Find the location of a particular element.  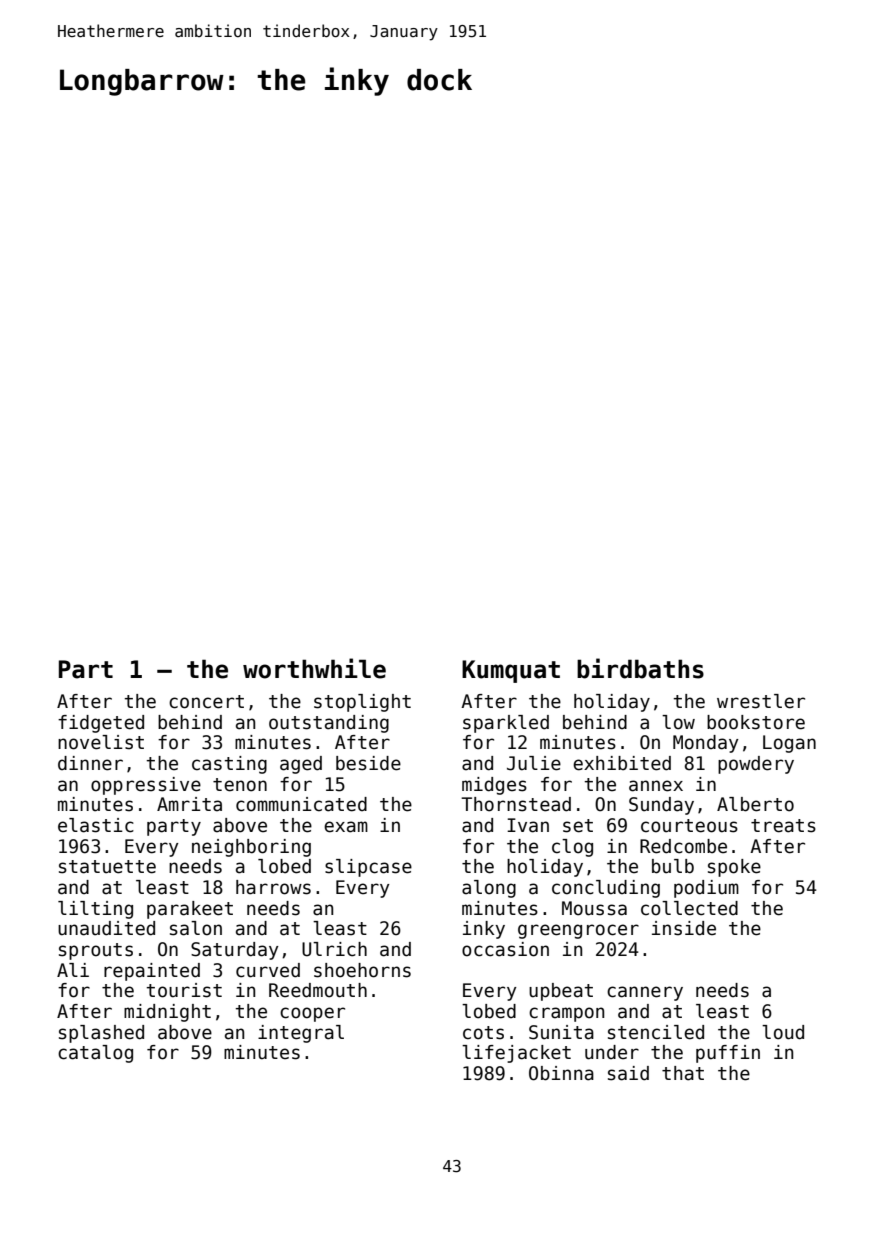

Alberto is located at coordinates (755, 804).
